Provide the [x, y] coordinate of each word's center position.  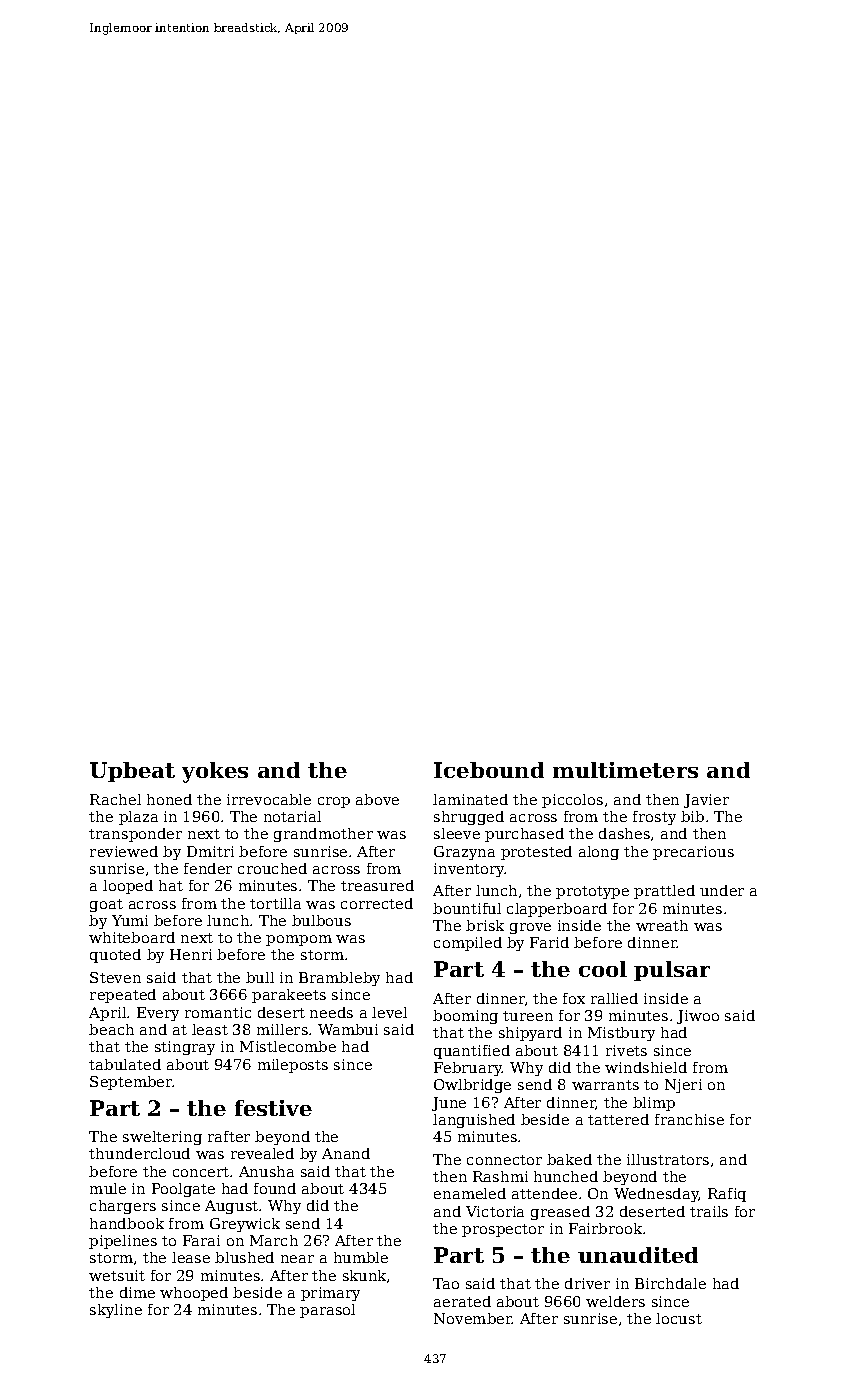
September [131, 1083]
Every [158, 1014]
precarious [693, 853]
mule [108, 1188]
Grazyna [464, 853]
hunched [566, 1176]
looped [128, 887]
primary [330, 1294]
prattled [664, 892]
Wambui [348, 1029]
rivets [626, 1050]
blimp [654, 1104]
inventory [469, 870]
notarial [292, 816]
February [468, 1069]
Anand [346, 1153]
